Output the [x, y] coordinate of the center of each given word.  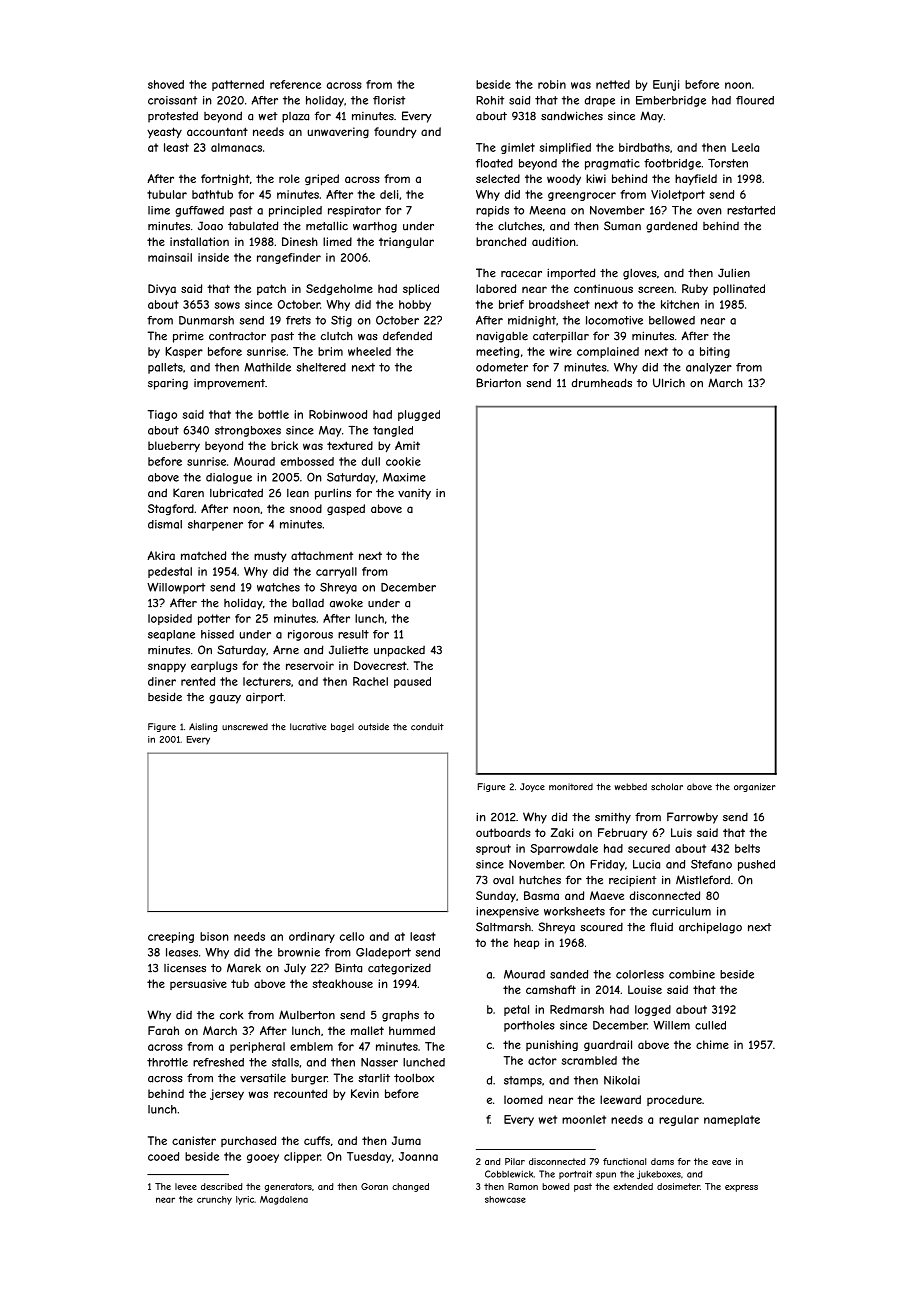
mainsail [170, 257]
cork [232, 1015]
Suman [622, 226]
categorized [399, 969]
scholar [667, 787]
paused [412, 682]
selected [498, 178]
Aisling [203, 727]
